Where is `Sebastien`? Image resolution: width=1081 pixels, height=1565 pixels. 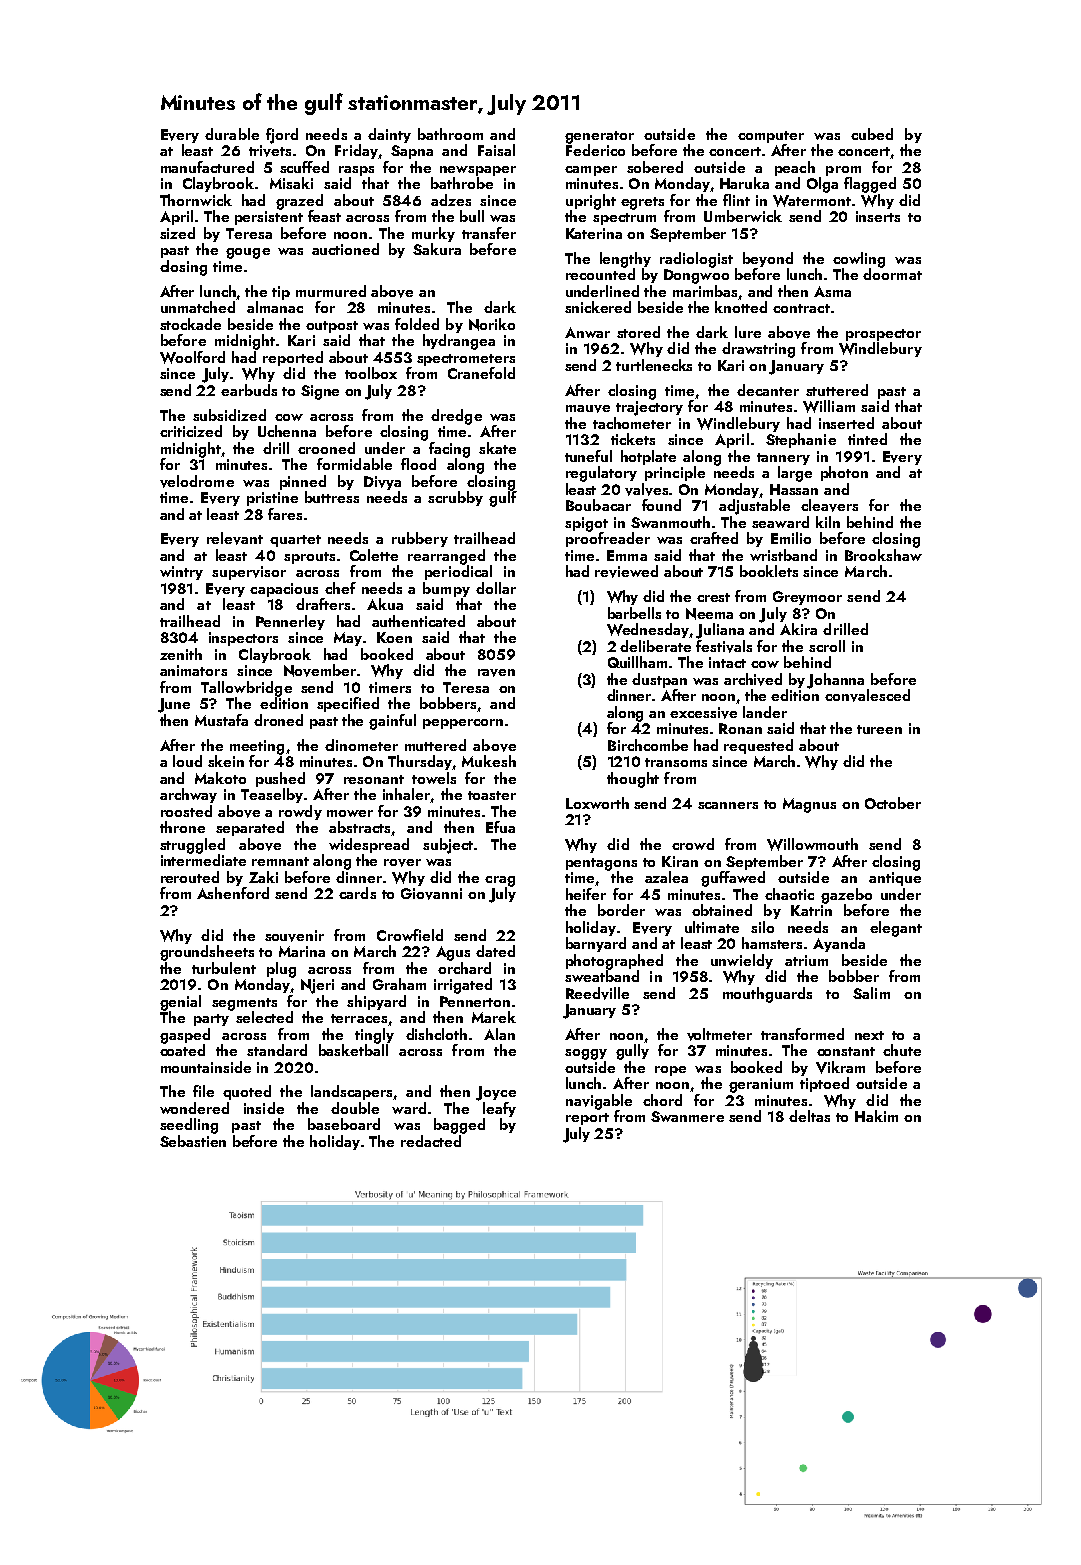 Sebastien is located at coordinates (193, 1141).
